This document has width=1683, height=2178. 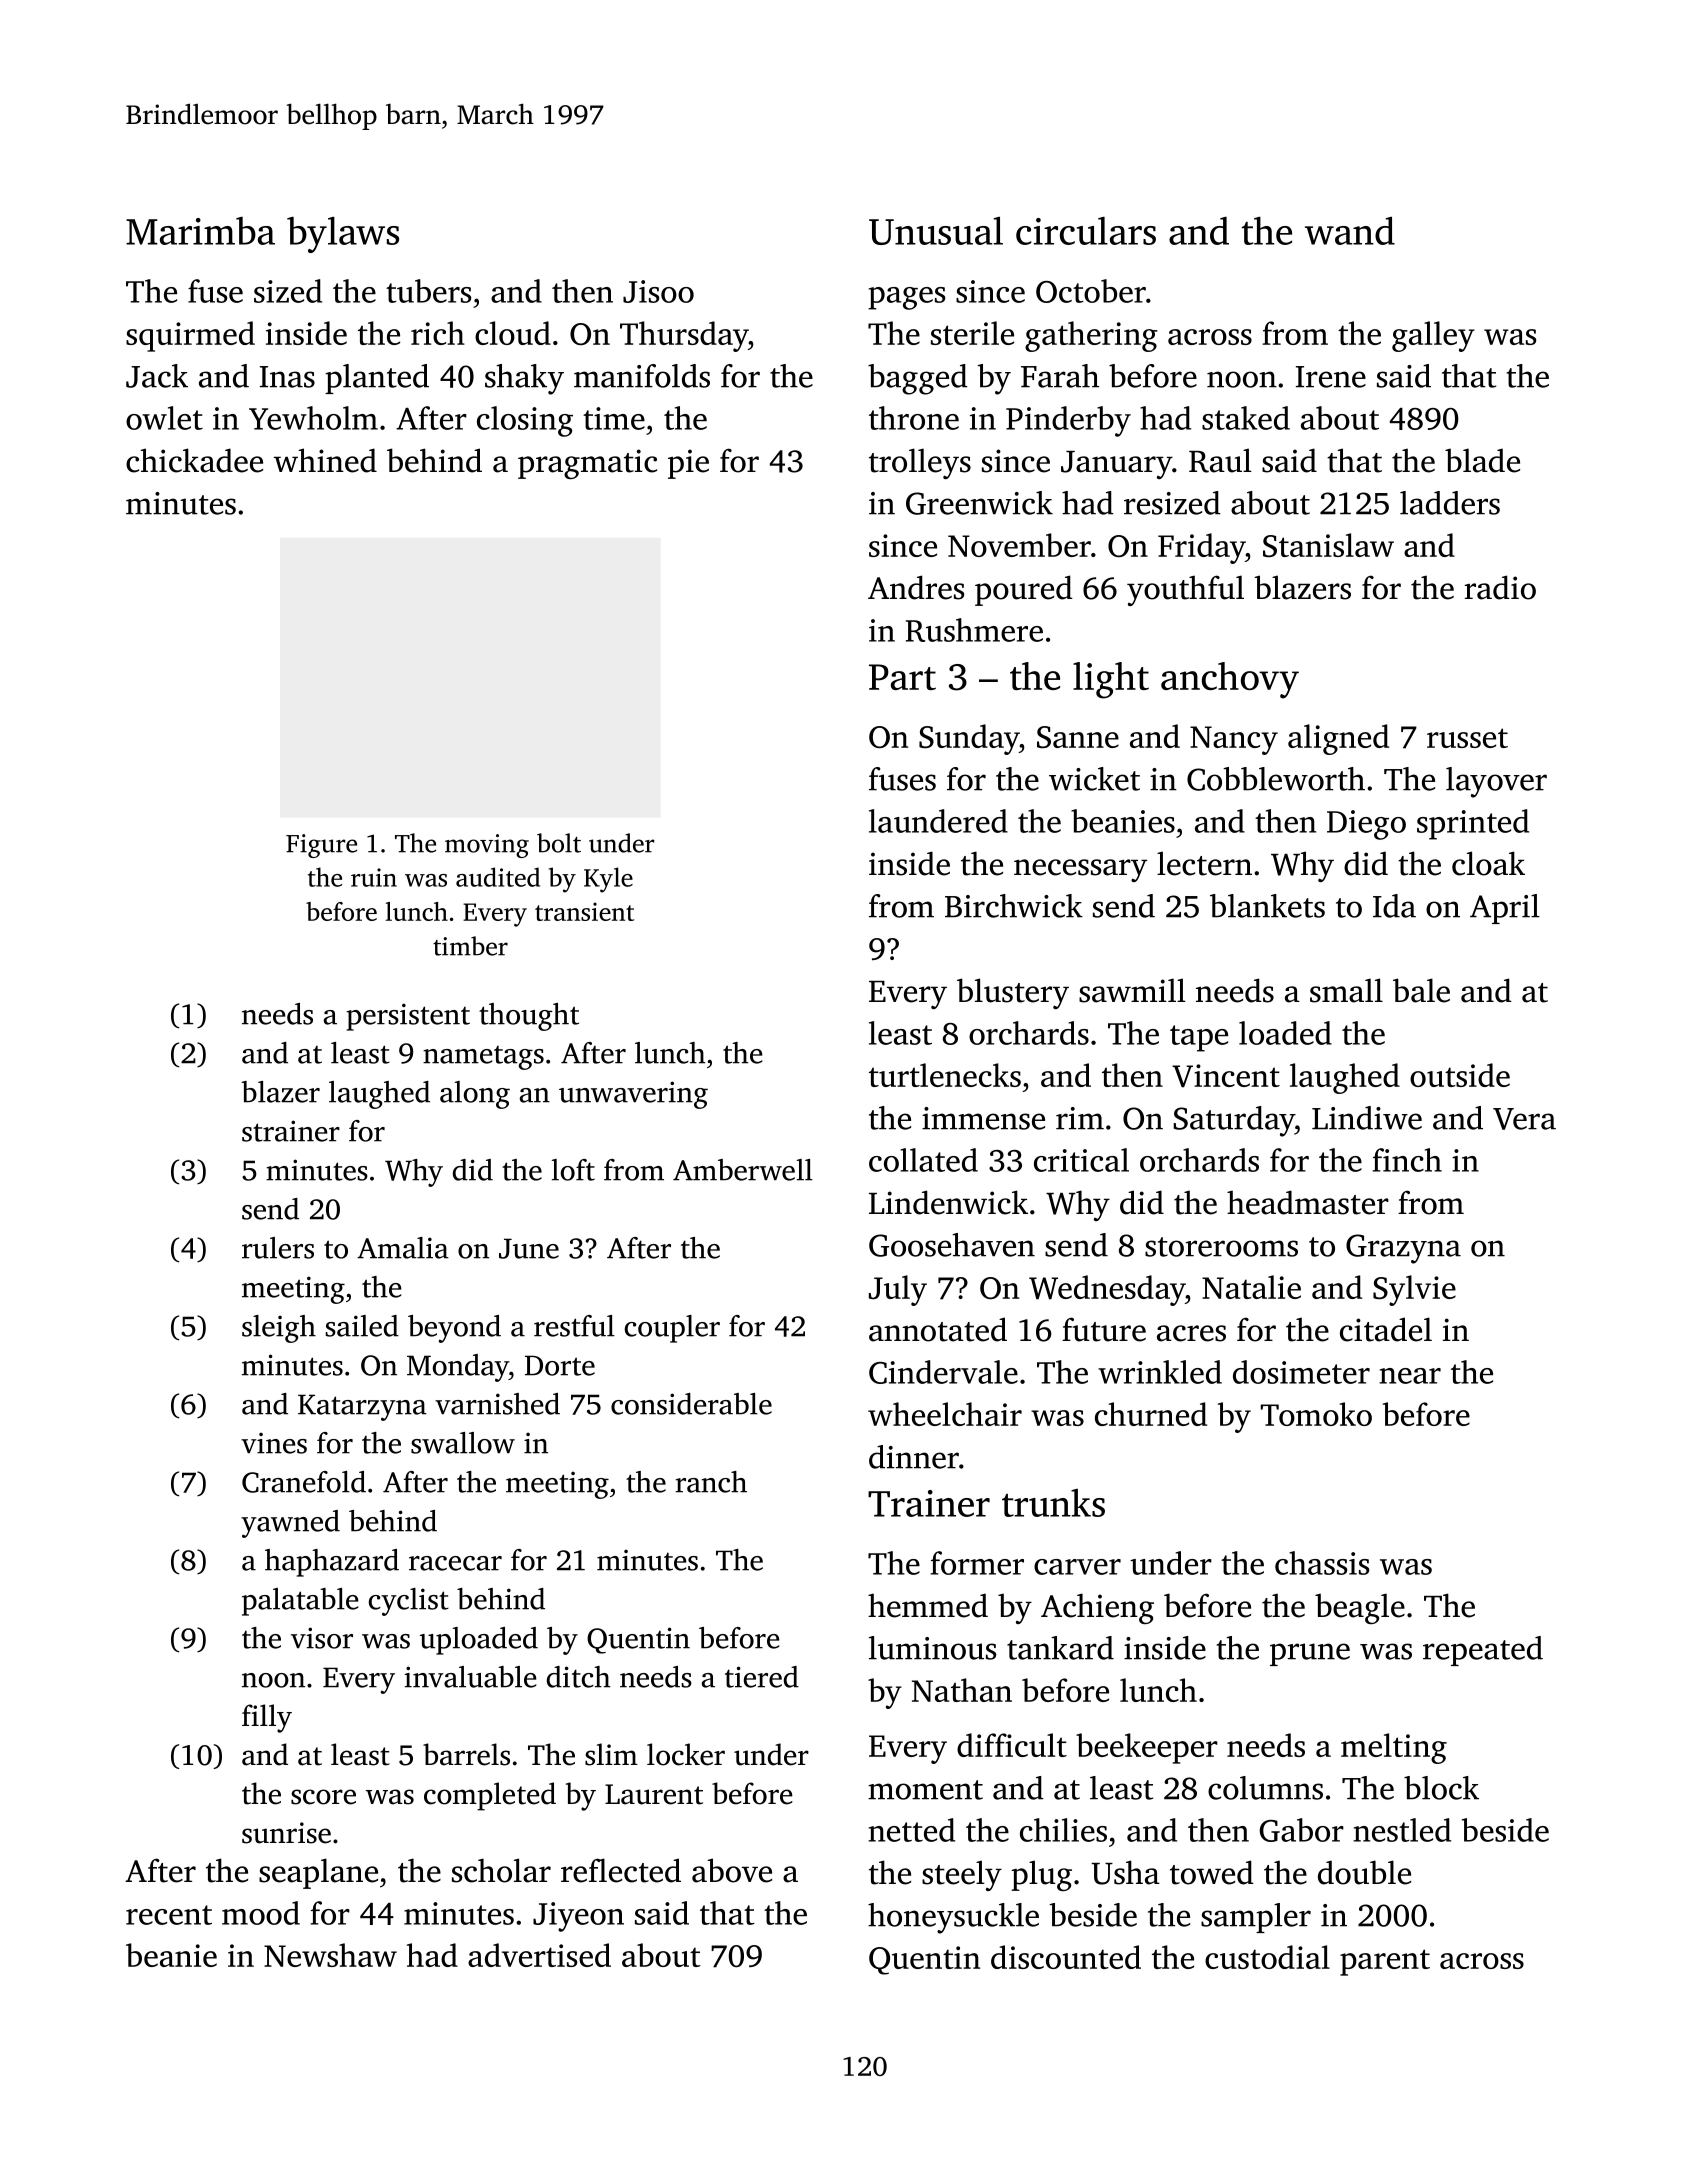 I want to click on Pinderby, so click(x=1068, y=421).
